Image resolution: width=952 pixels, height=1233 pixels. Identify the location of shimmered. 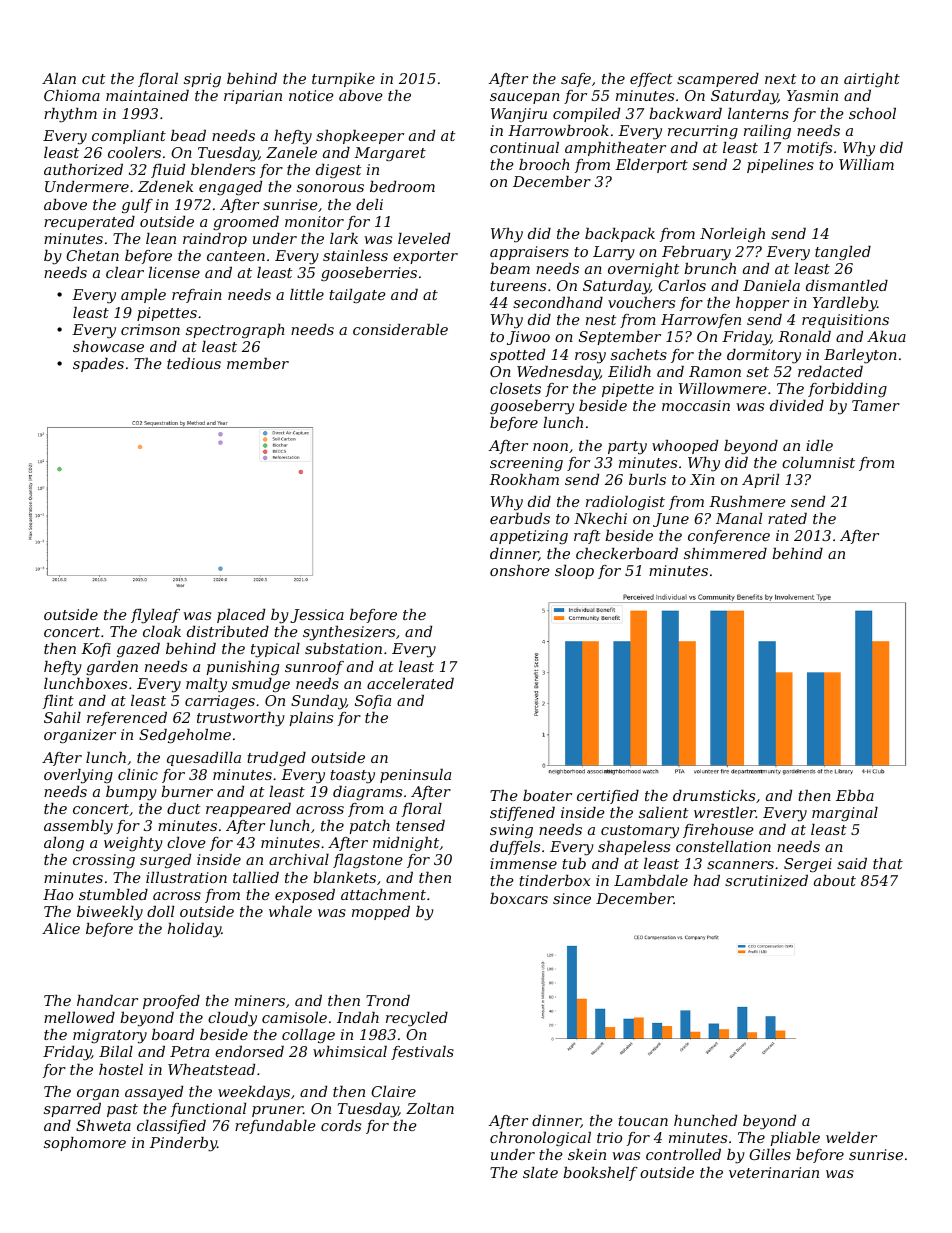
(725, 553).
